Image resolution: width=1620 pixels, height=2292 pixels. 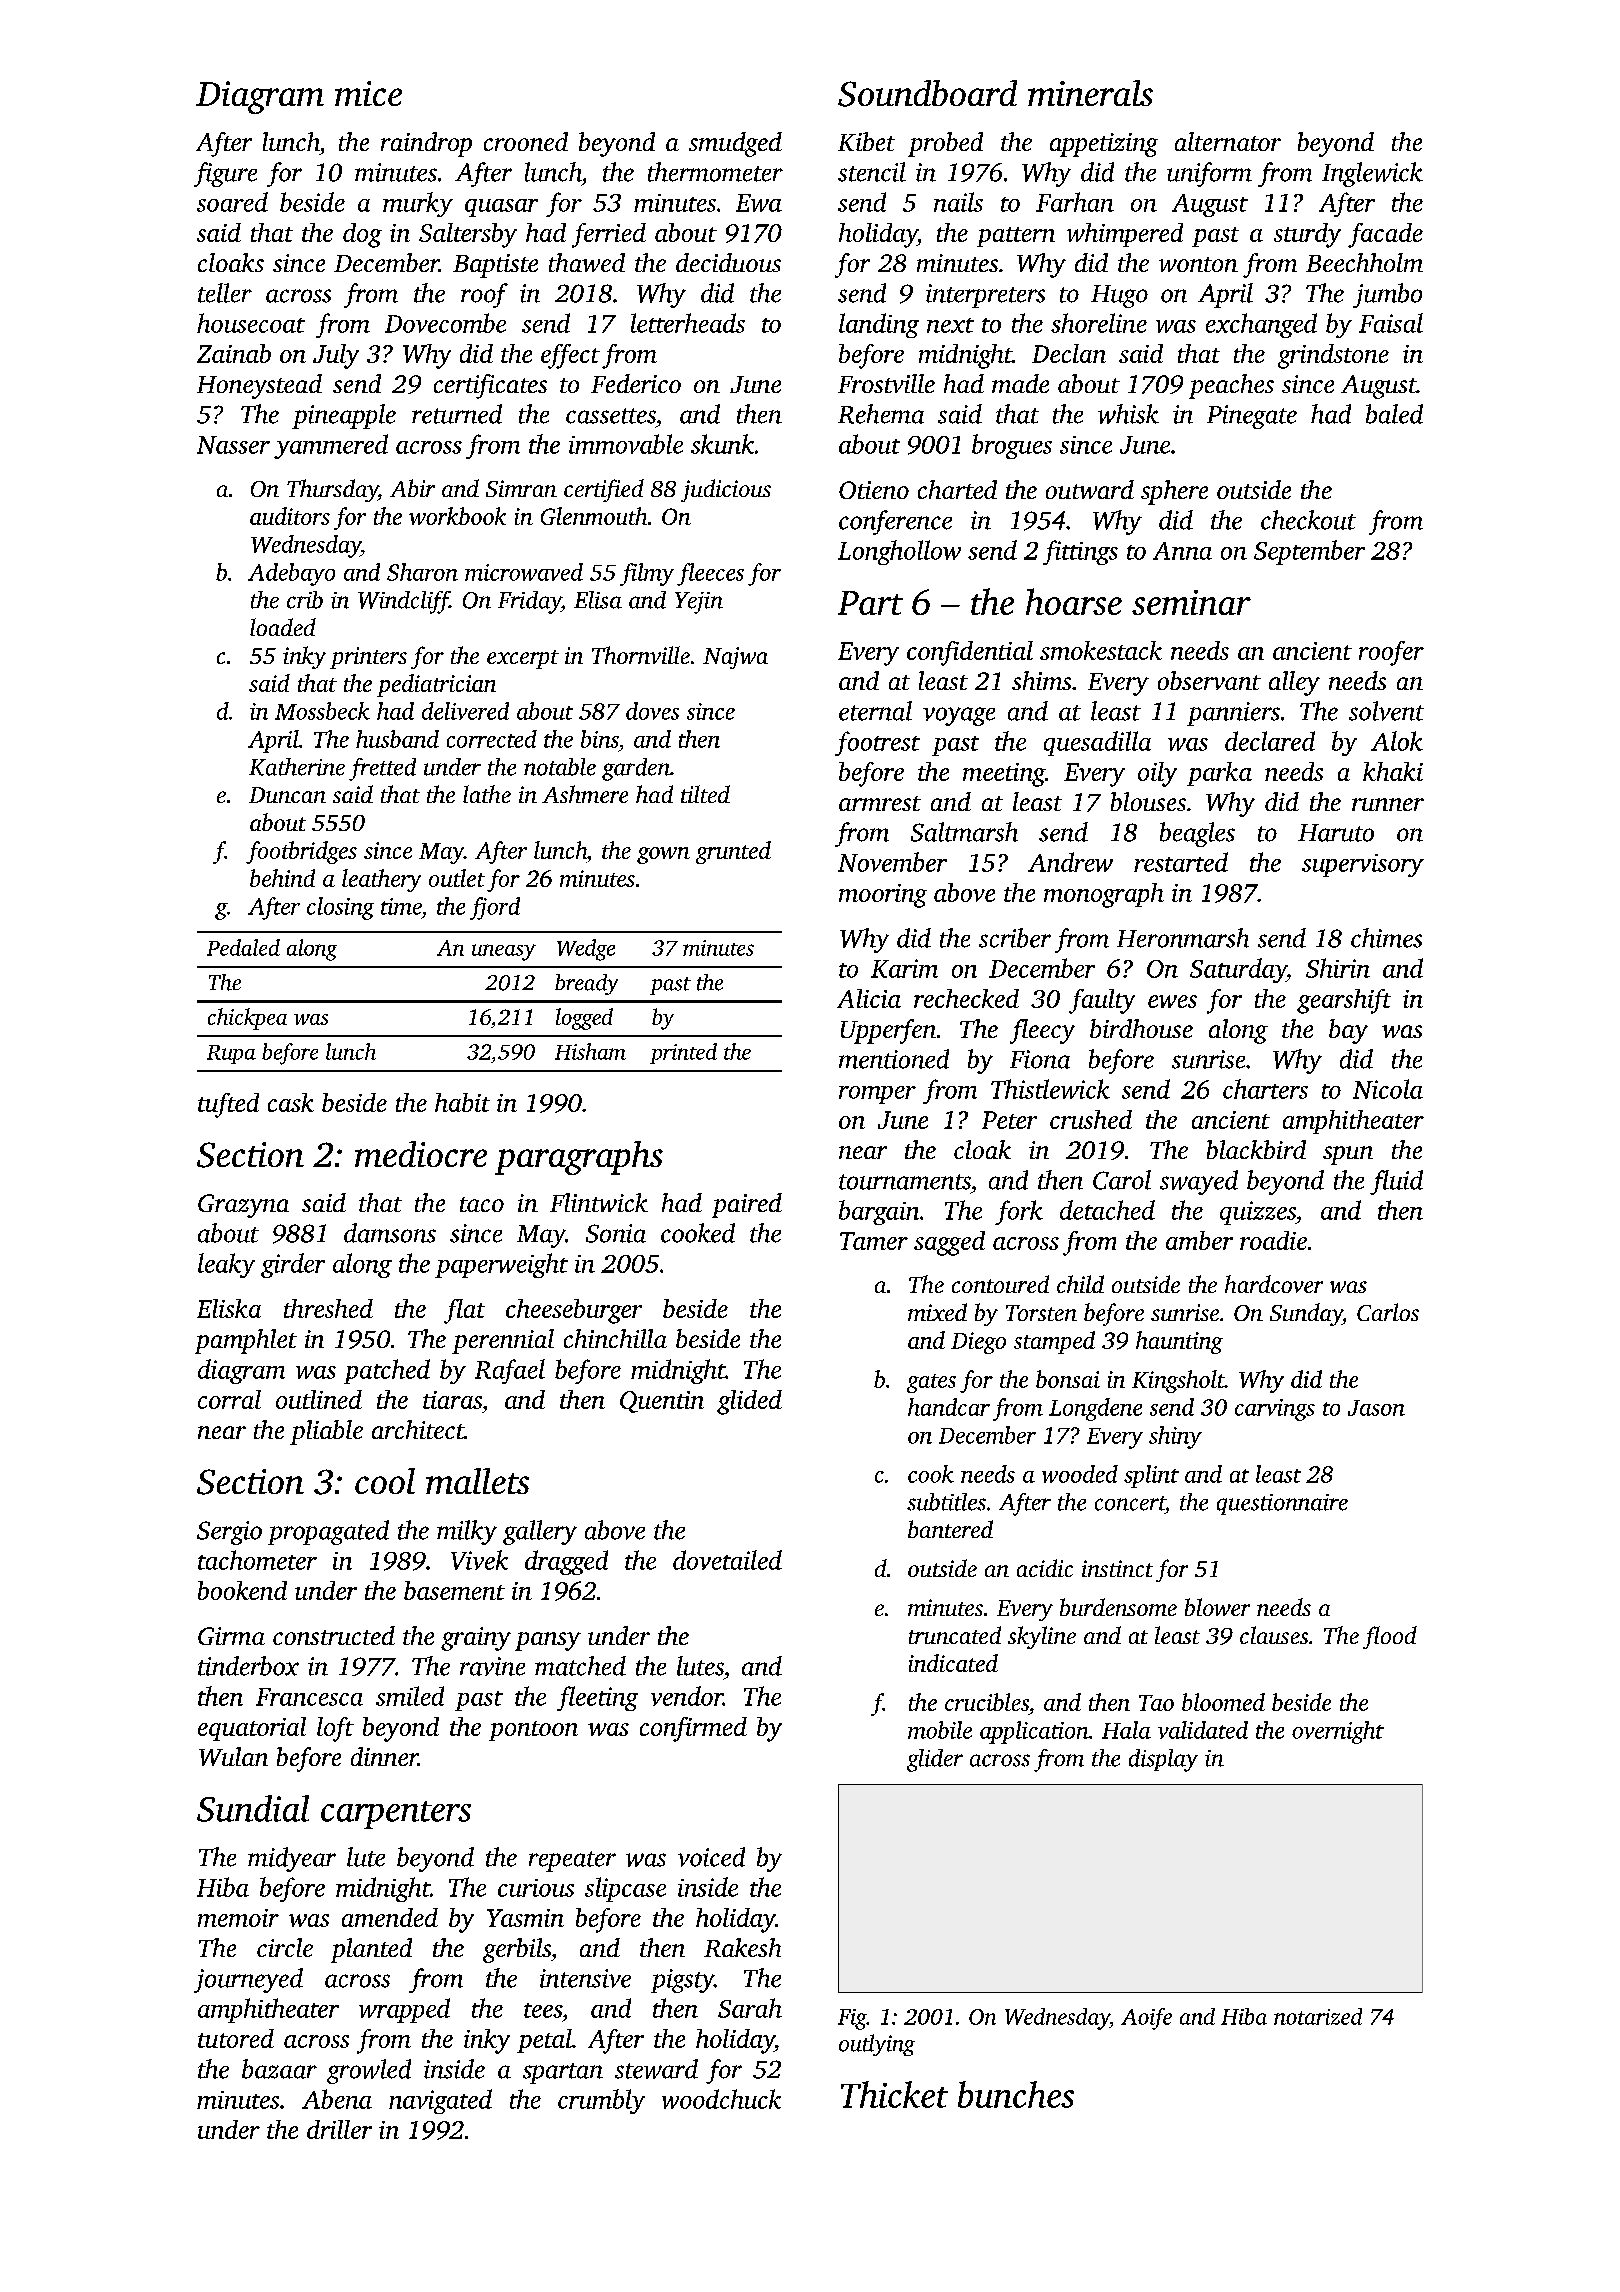 I want to click on Najwa, so click(x=735, y=658).
